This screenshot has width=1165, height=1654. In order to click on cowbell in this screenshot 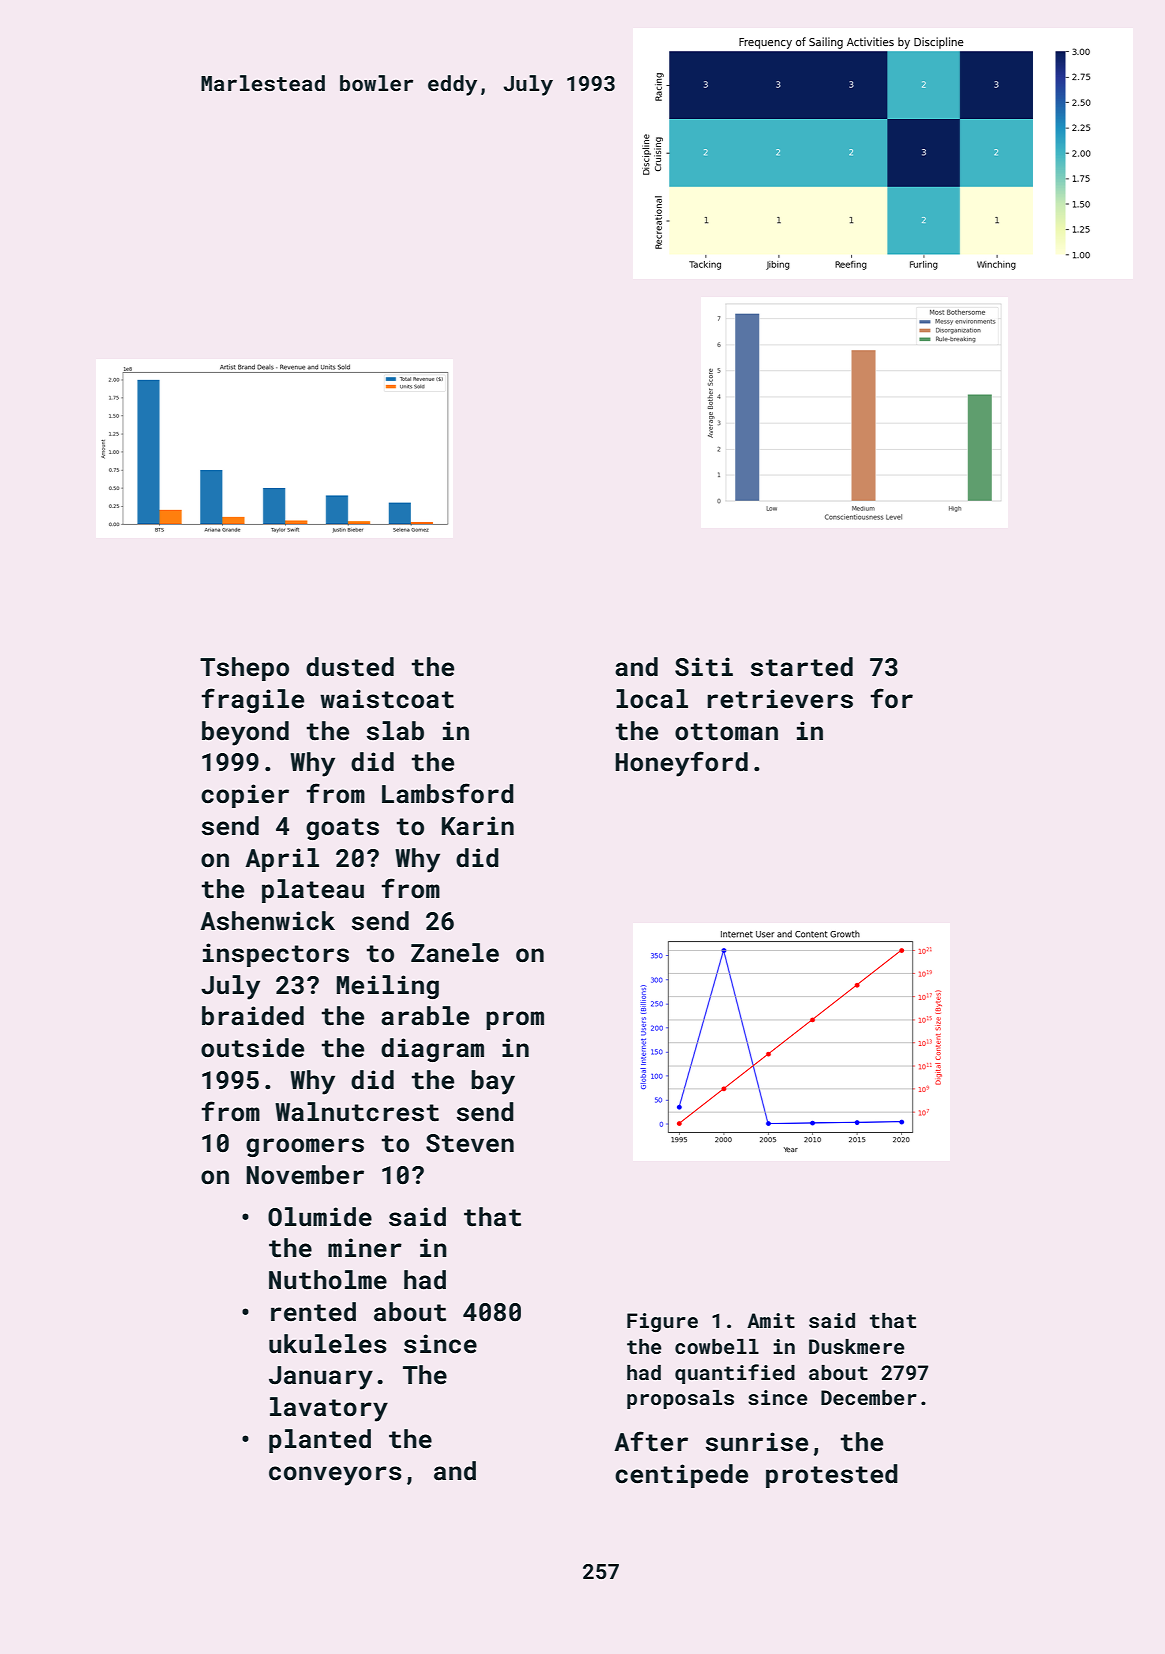, I will do `click(717, 1346)`.
